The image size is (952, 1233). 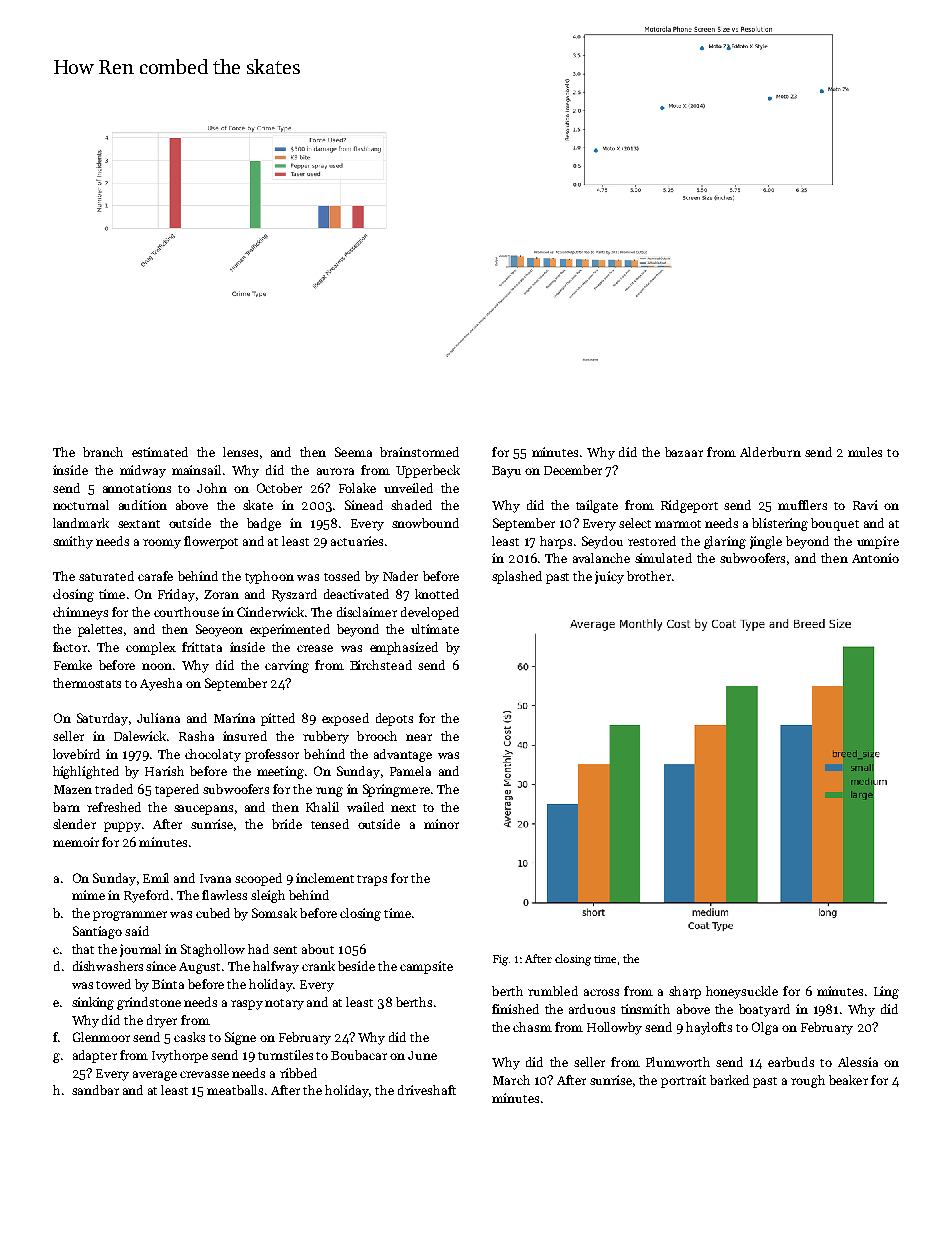 What do you see at coordinates (95, 1090) in the image?
I see `sandbar` at bounding box center [95, 1090].
